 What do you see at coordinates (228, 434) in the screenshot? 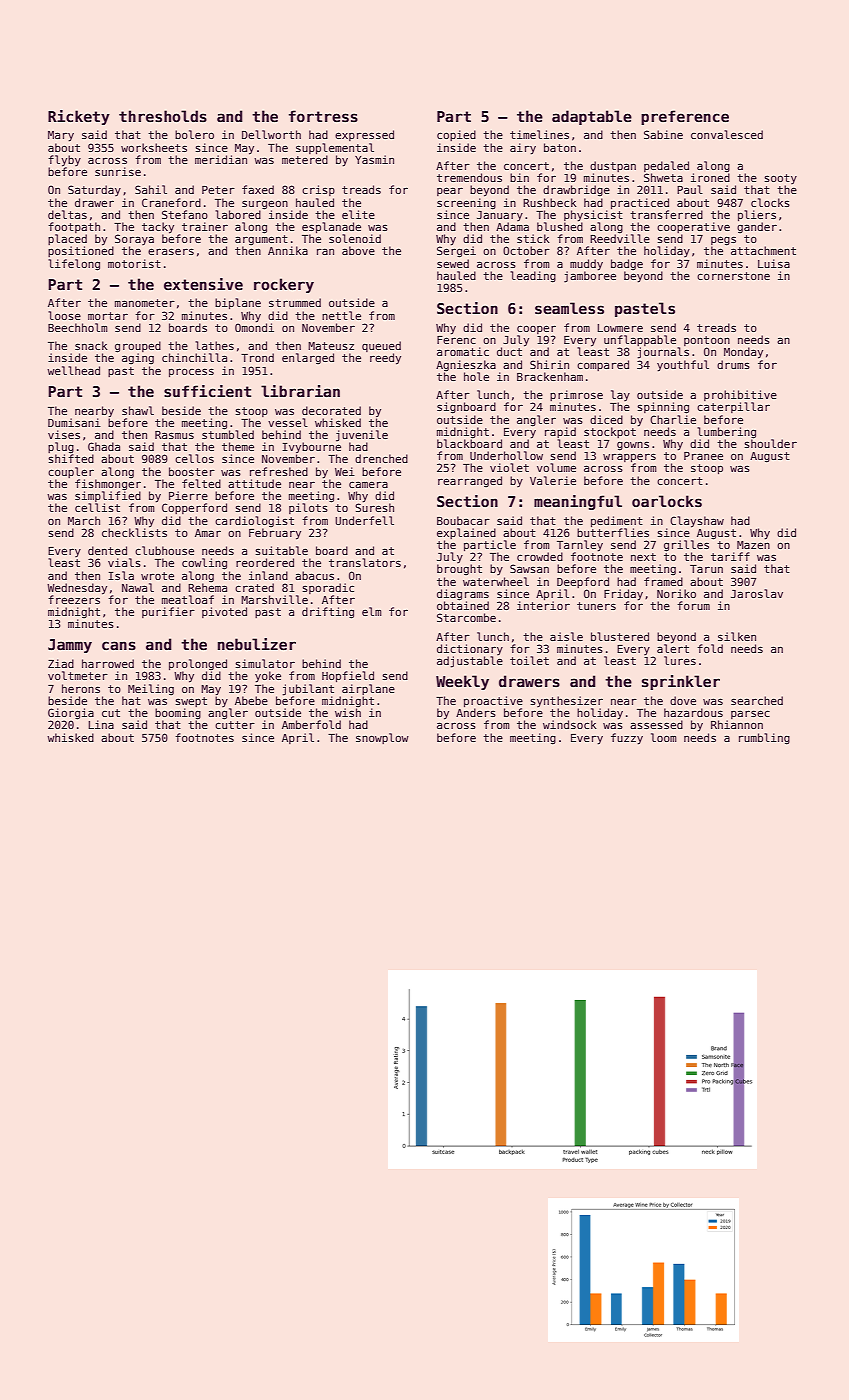
I see `stumbled` at bounding box center [228, 434].
